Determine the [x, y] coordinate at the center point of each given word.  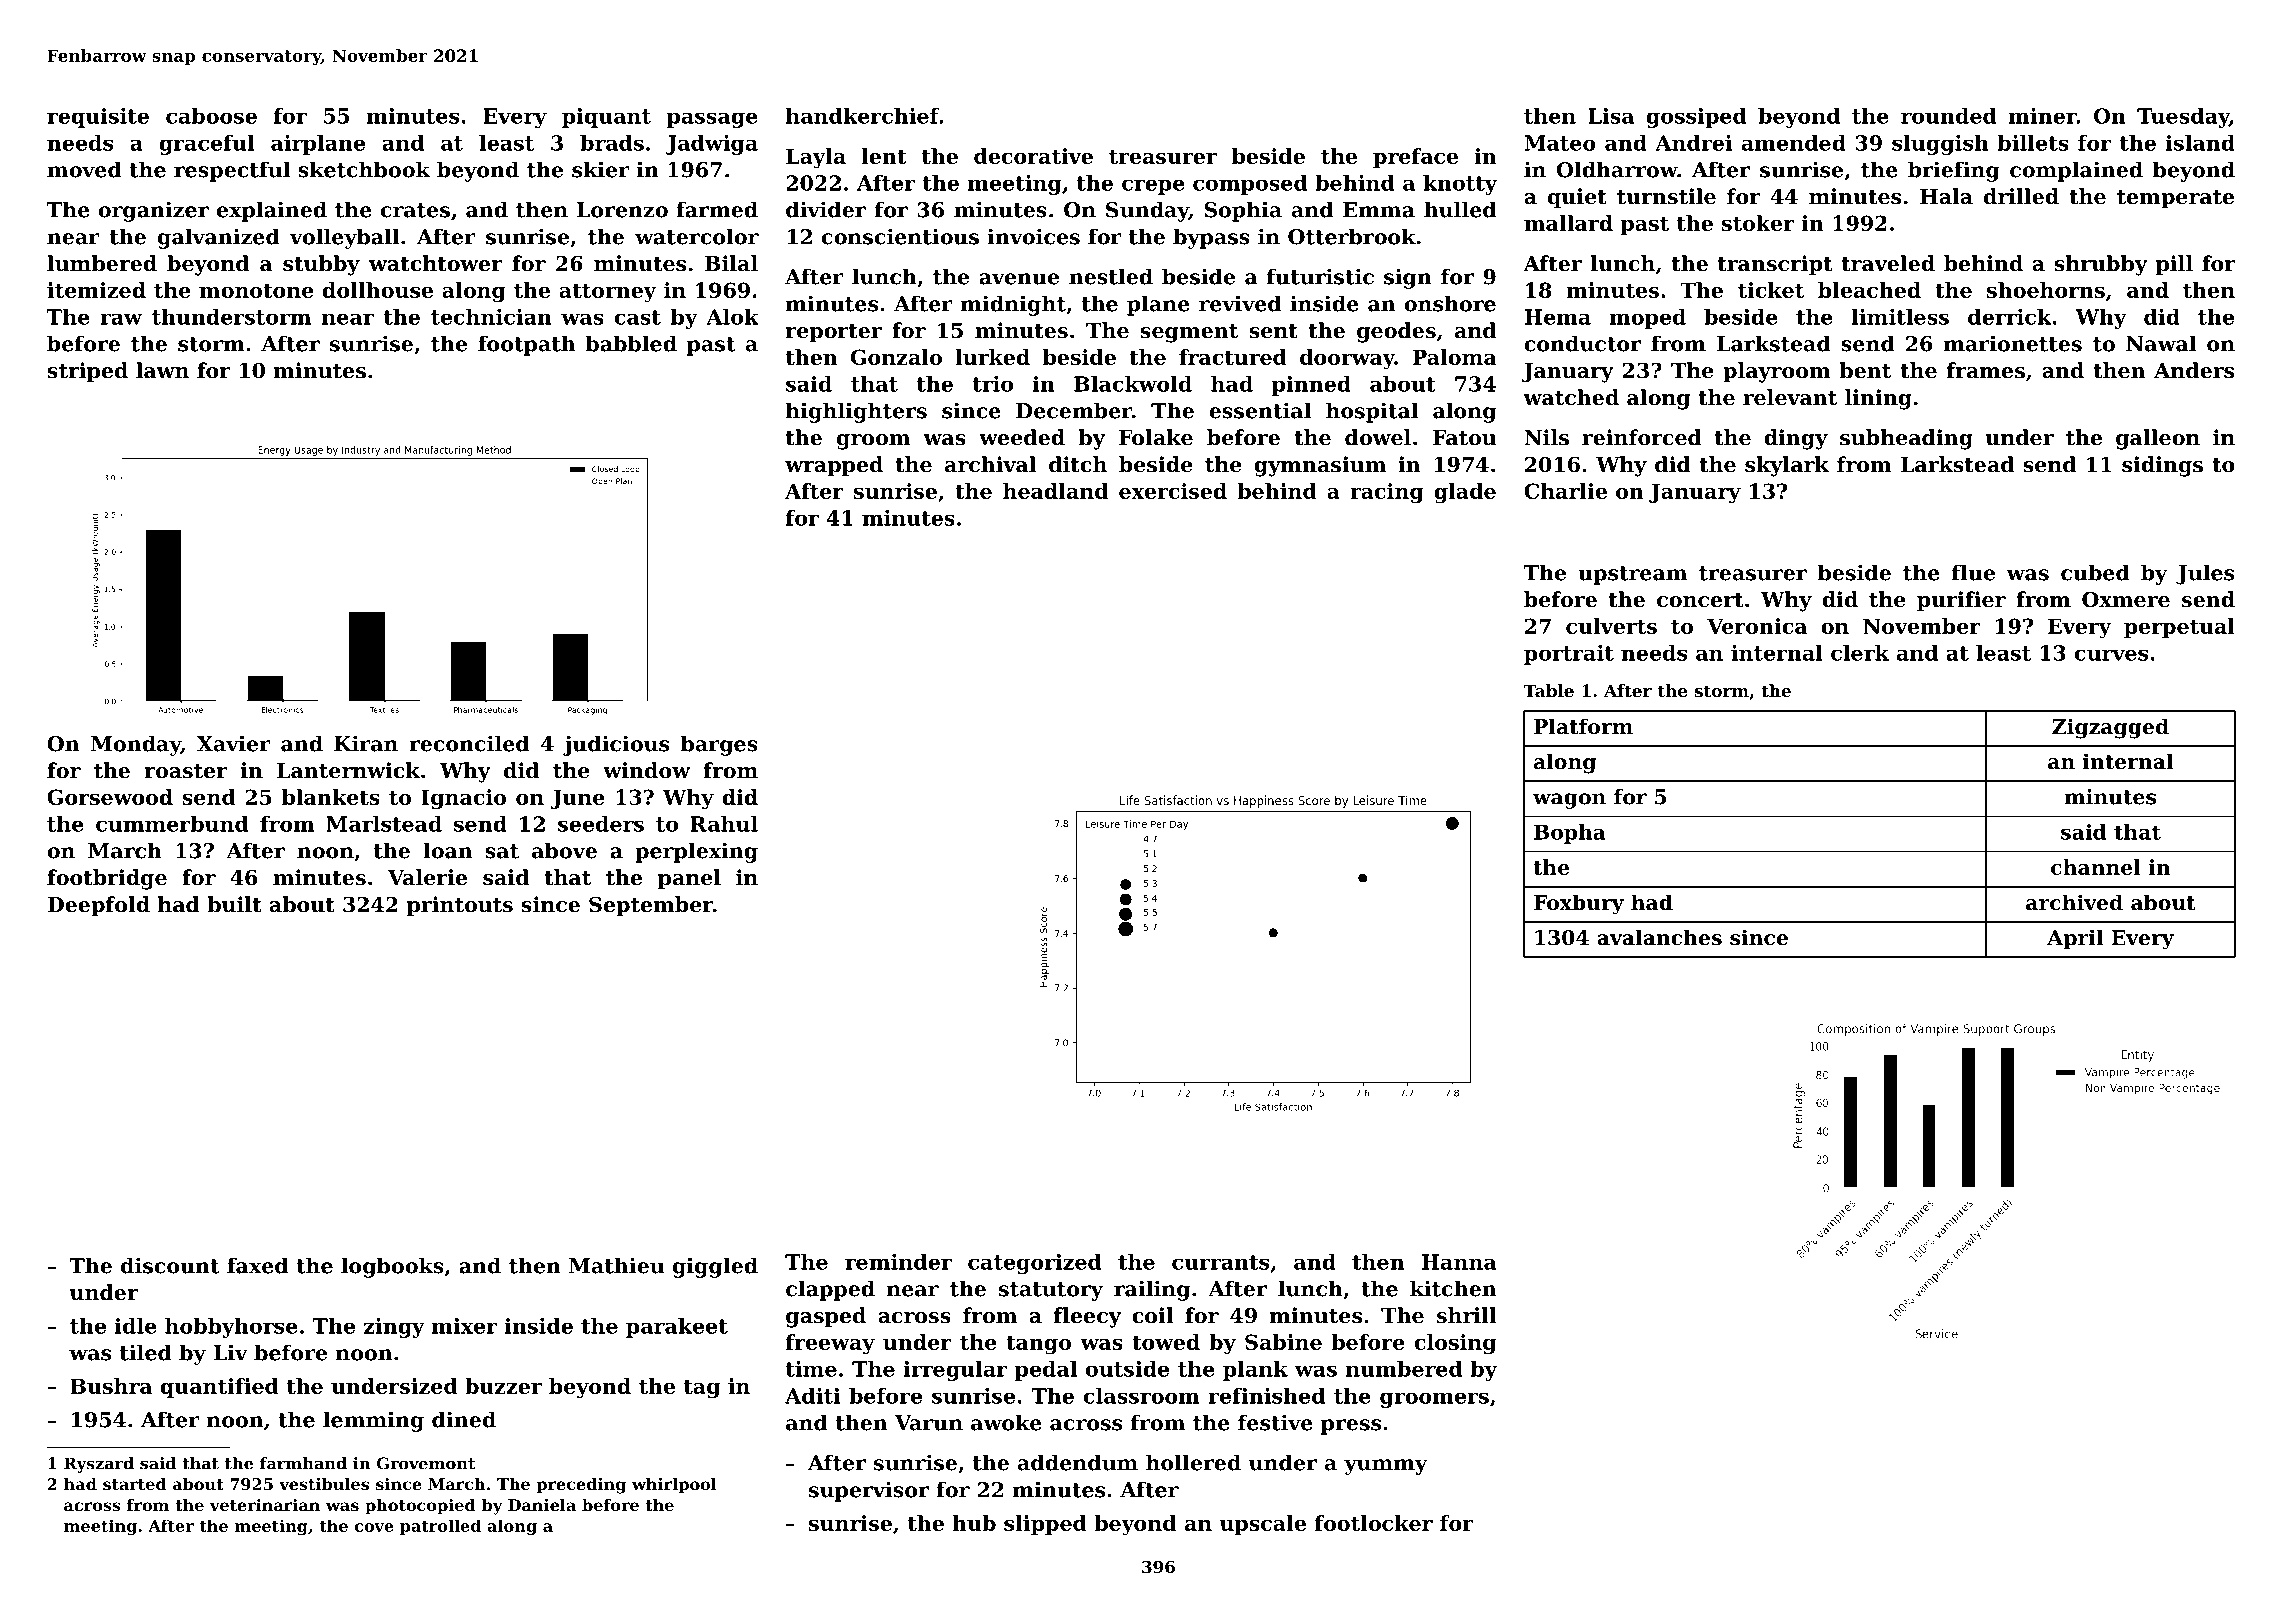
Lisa [1611, 116]
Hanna [1459, 1262]
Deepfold [98, 906]
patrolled [440, 1527]
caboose [211, 116]
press [1351, 1427]
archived [2074, 902]
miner [2042, 116]
